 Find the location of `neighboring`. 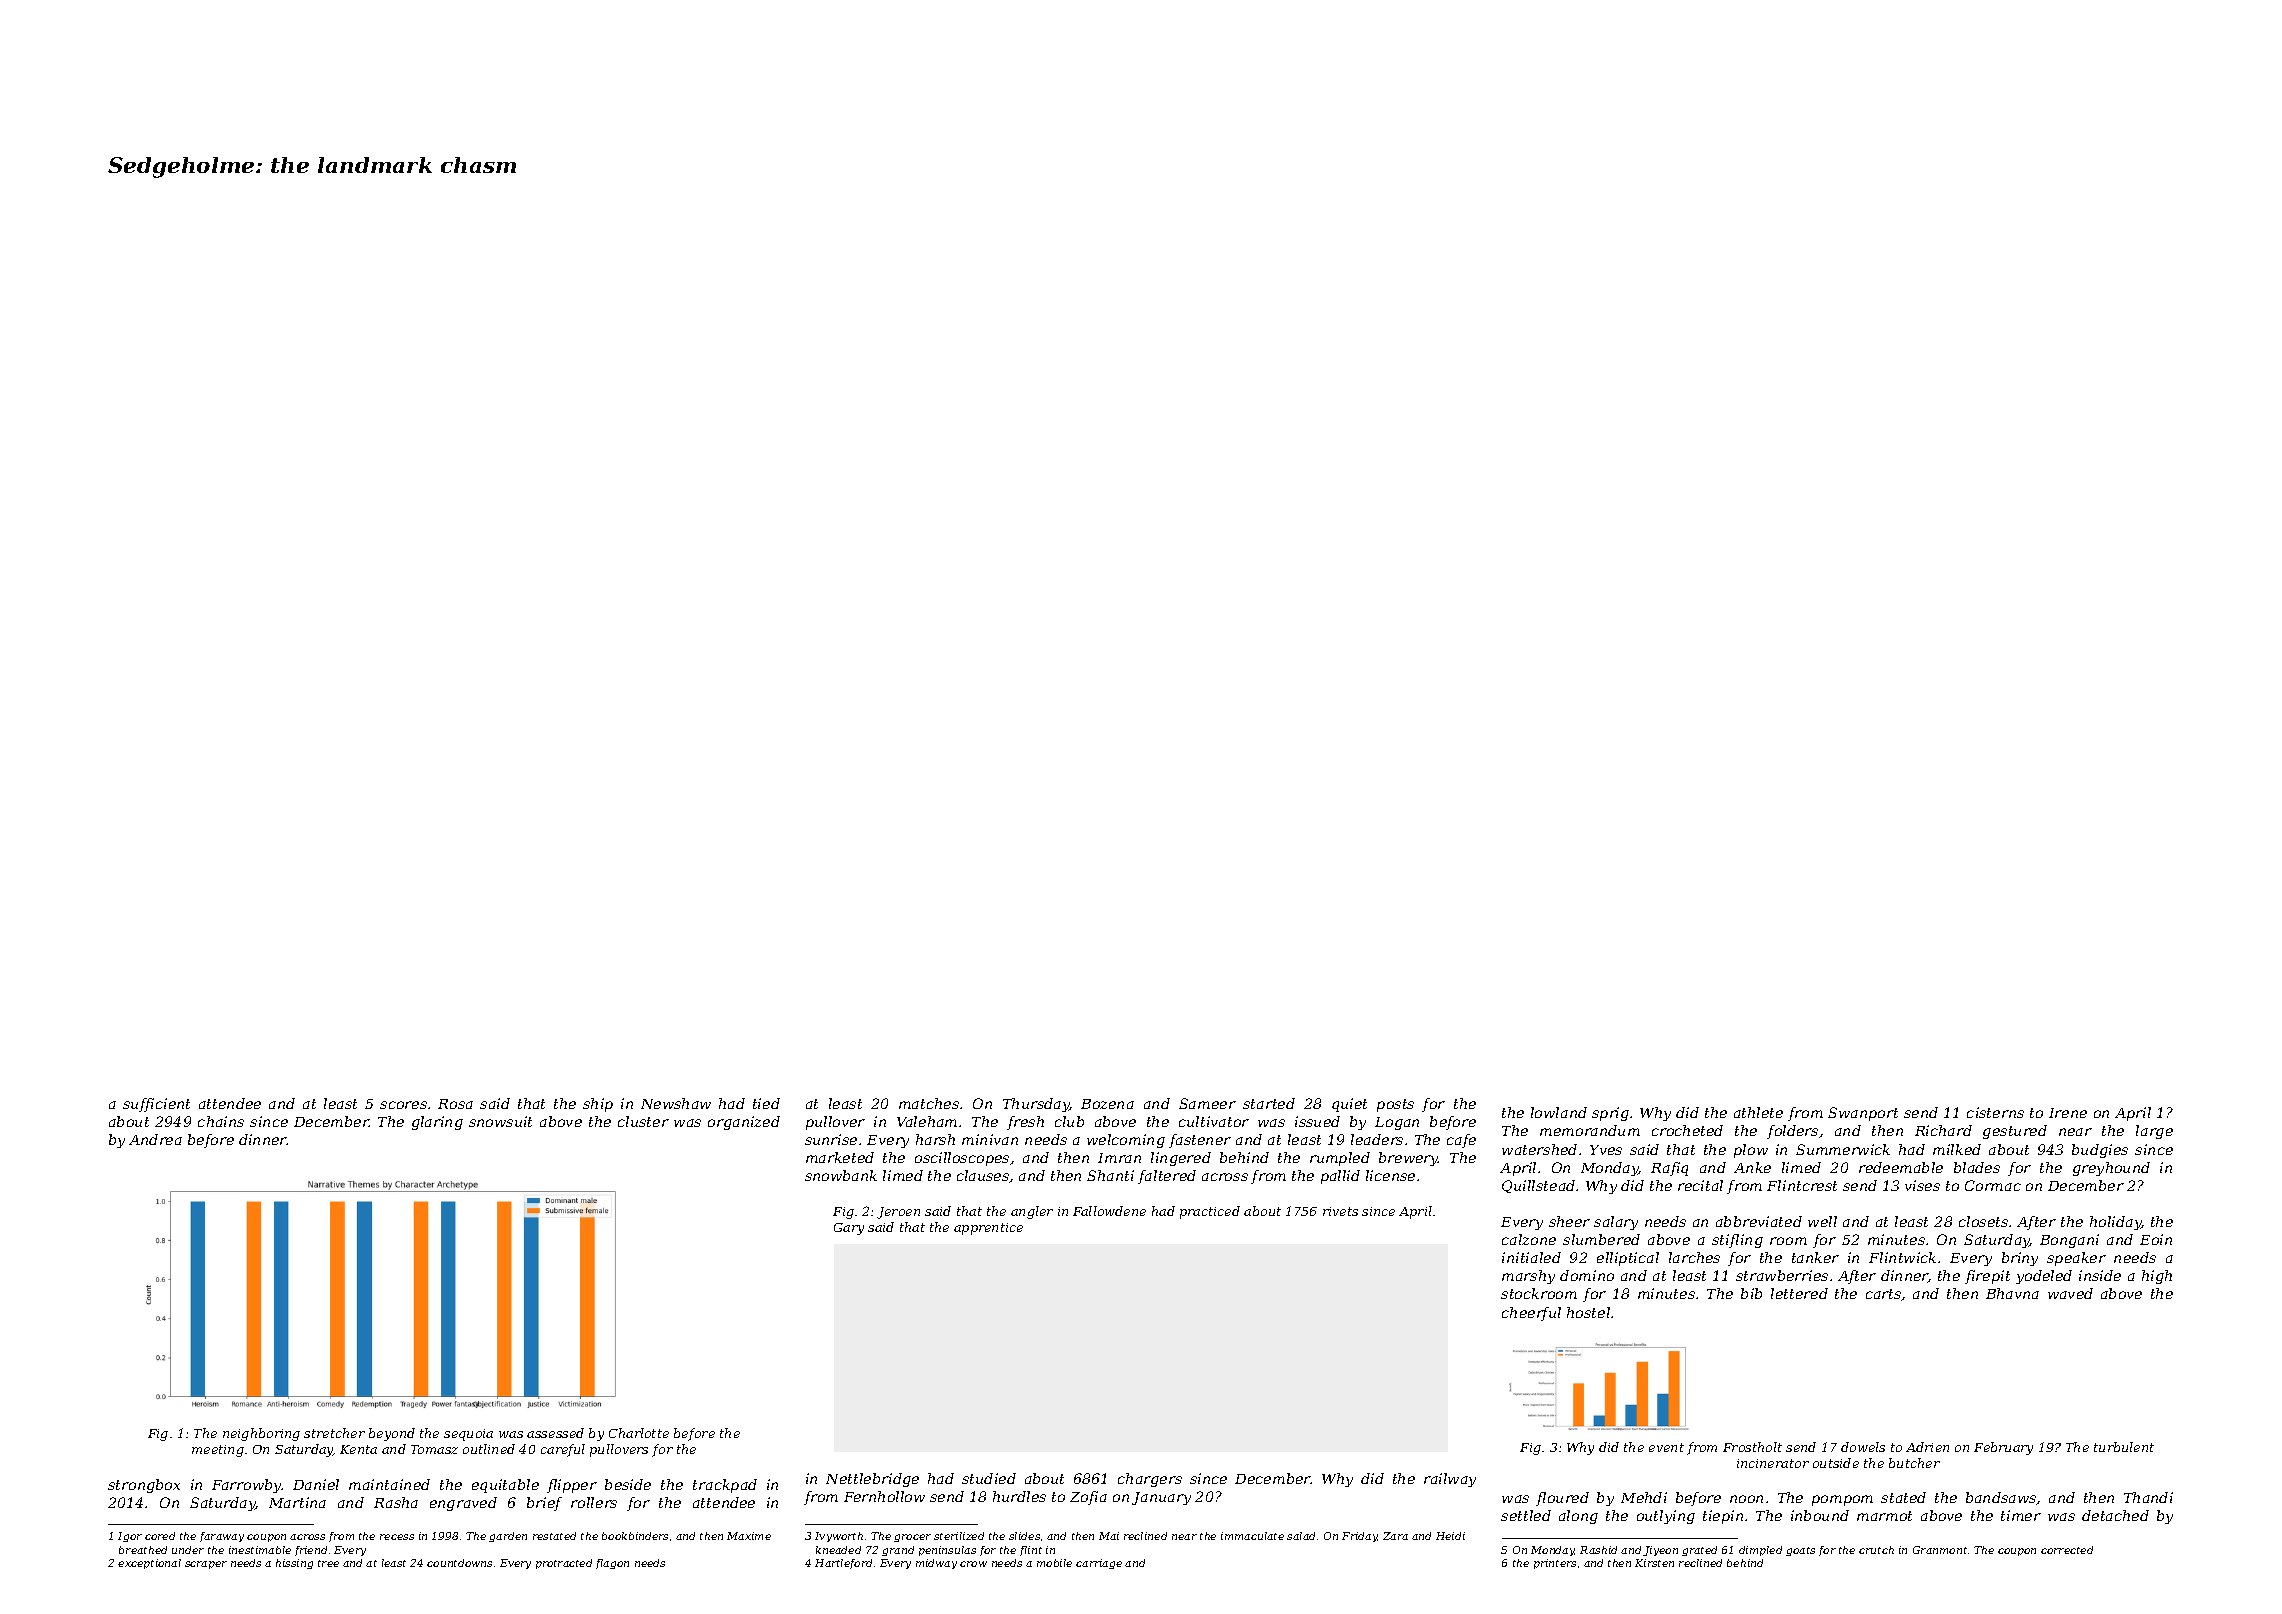

neighboring is located at coordinates (261, 1434).
